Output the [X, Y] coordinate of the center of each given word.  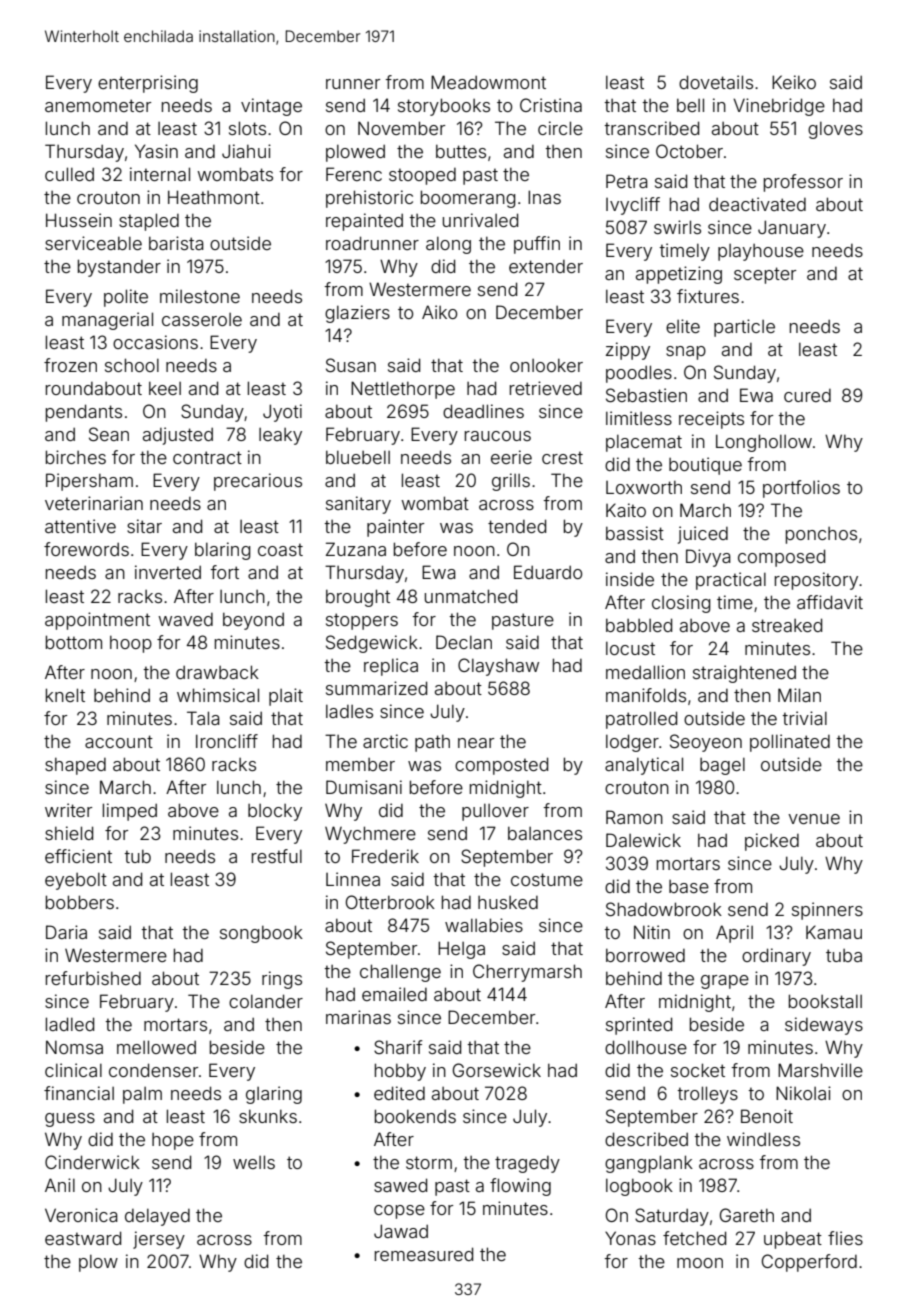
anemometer [98, 105]
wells [254, 1162]
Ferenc [354, 174]
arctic [385, 741]
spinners [827, 911]
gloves [835, 130]
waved [185, 619]
